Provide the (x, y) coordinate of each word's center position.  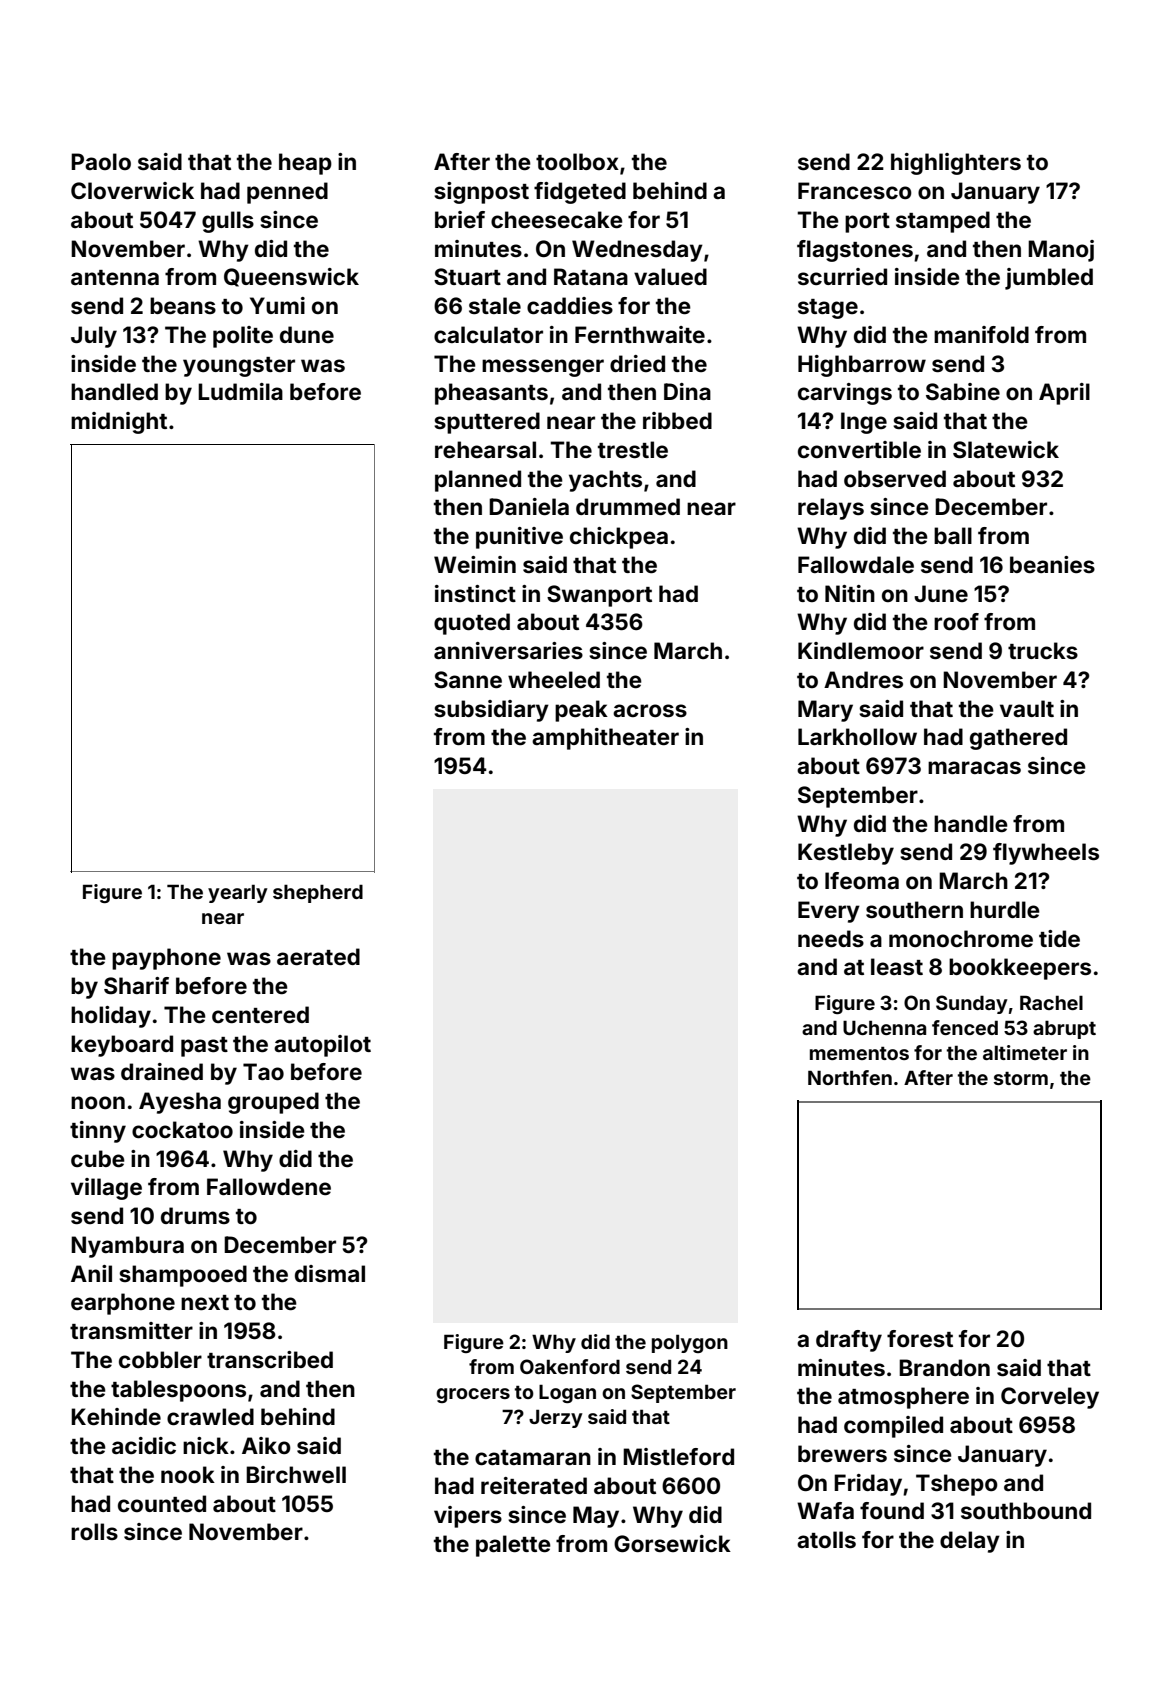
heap (305, 164)
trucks (1043, 650)
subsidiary (491, 711)
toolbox (577, 161)
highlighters (956, 164)
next (205, 1302)
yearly (238, 893)
